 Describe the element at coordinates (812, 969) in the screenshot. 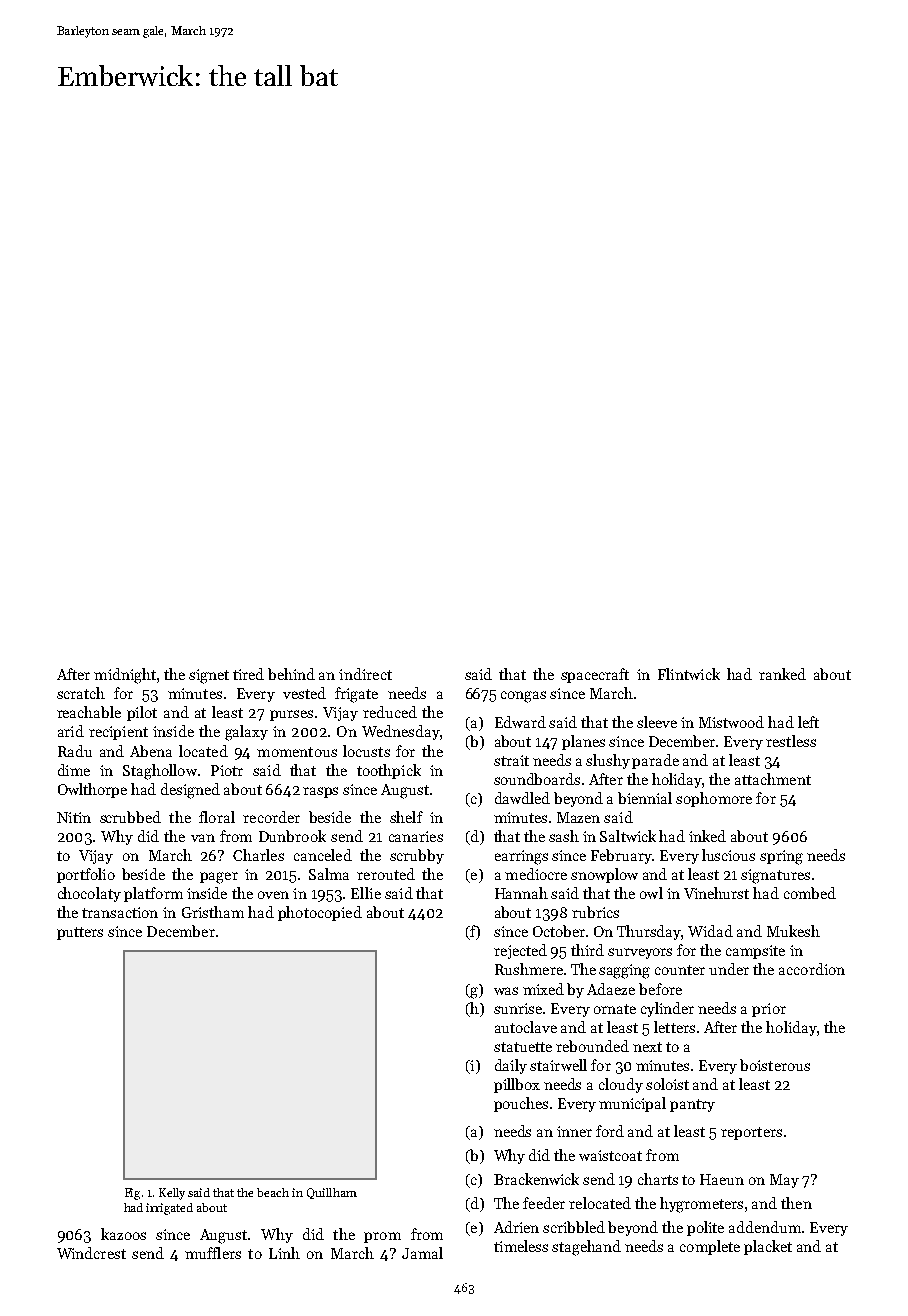

I see `accordion` at that location.
